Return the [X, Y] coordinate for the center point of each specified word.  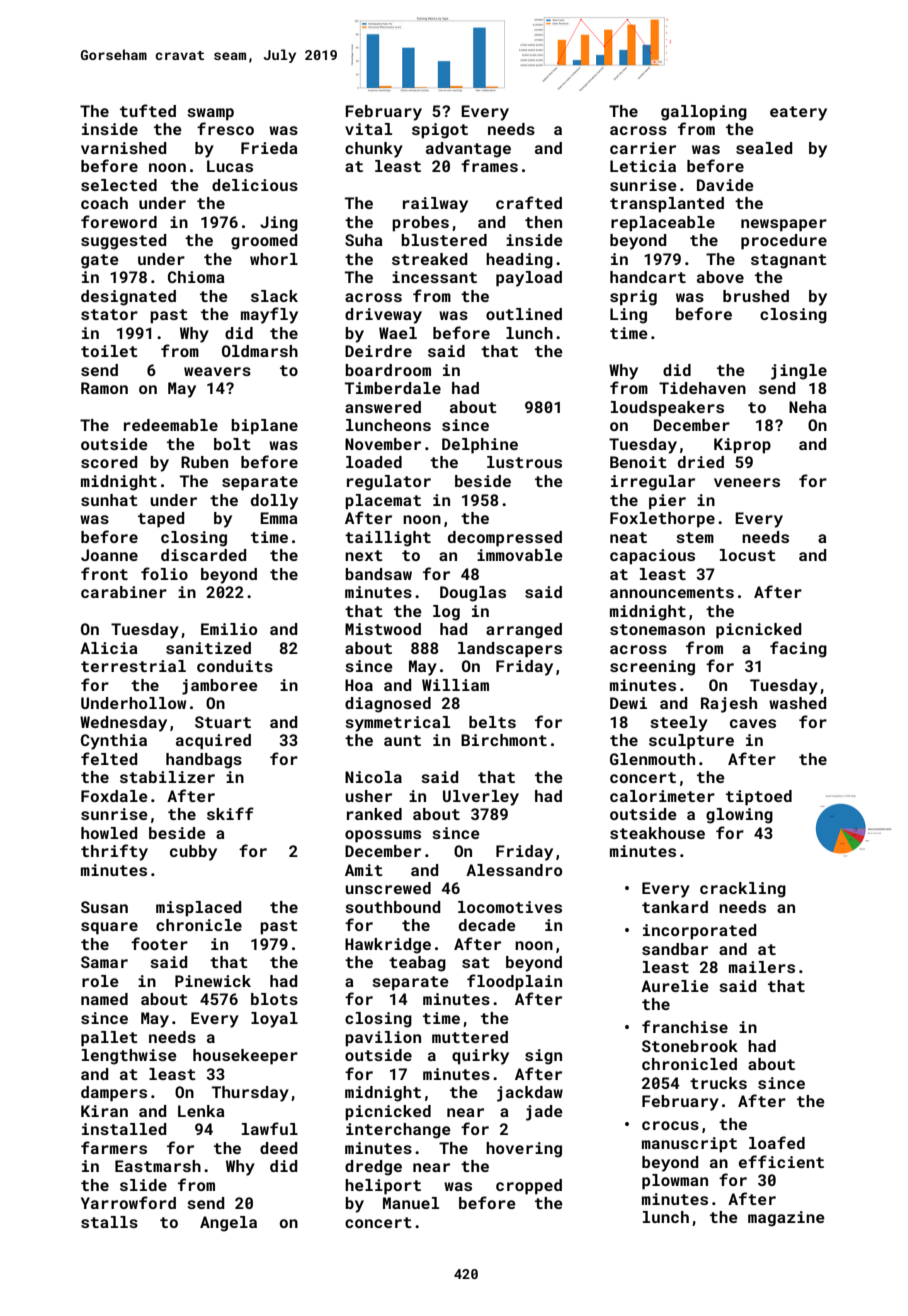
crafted [529, 202]
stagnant [789, 261]
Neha [808, 407]
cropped [529, 1187]
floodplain [514, 982]
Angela [228, 1224]
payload [529, 279]
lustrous [524, 462]
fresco [225, 128]
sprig [633, 298]
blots [274, 999]
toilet [109, 351]
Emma [279, 518]
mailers [762, 967]
